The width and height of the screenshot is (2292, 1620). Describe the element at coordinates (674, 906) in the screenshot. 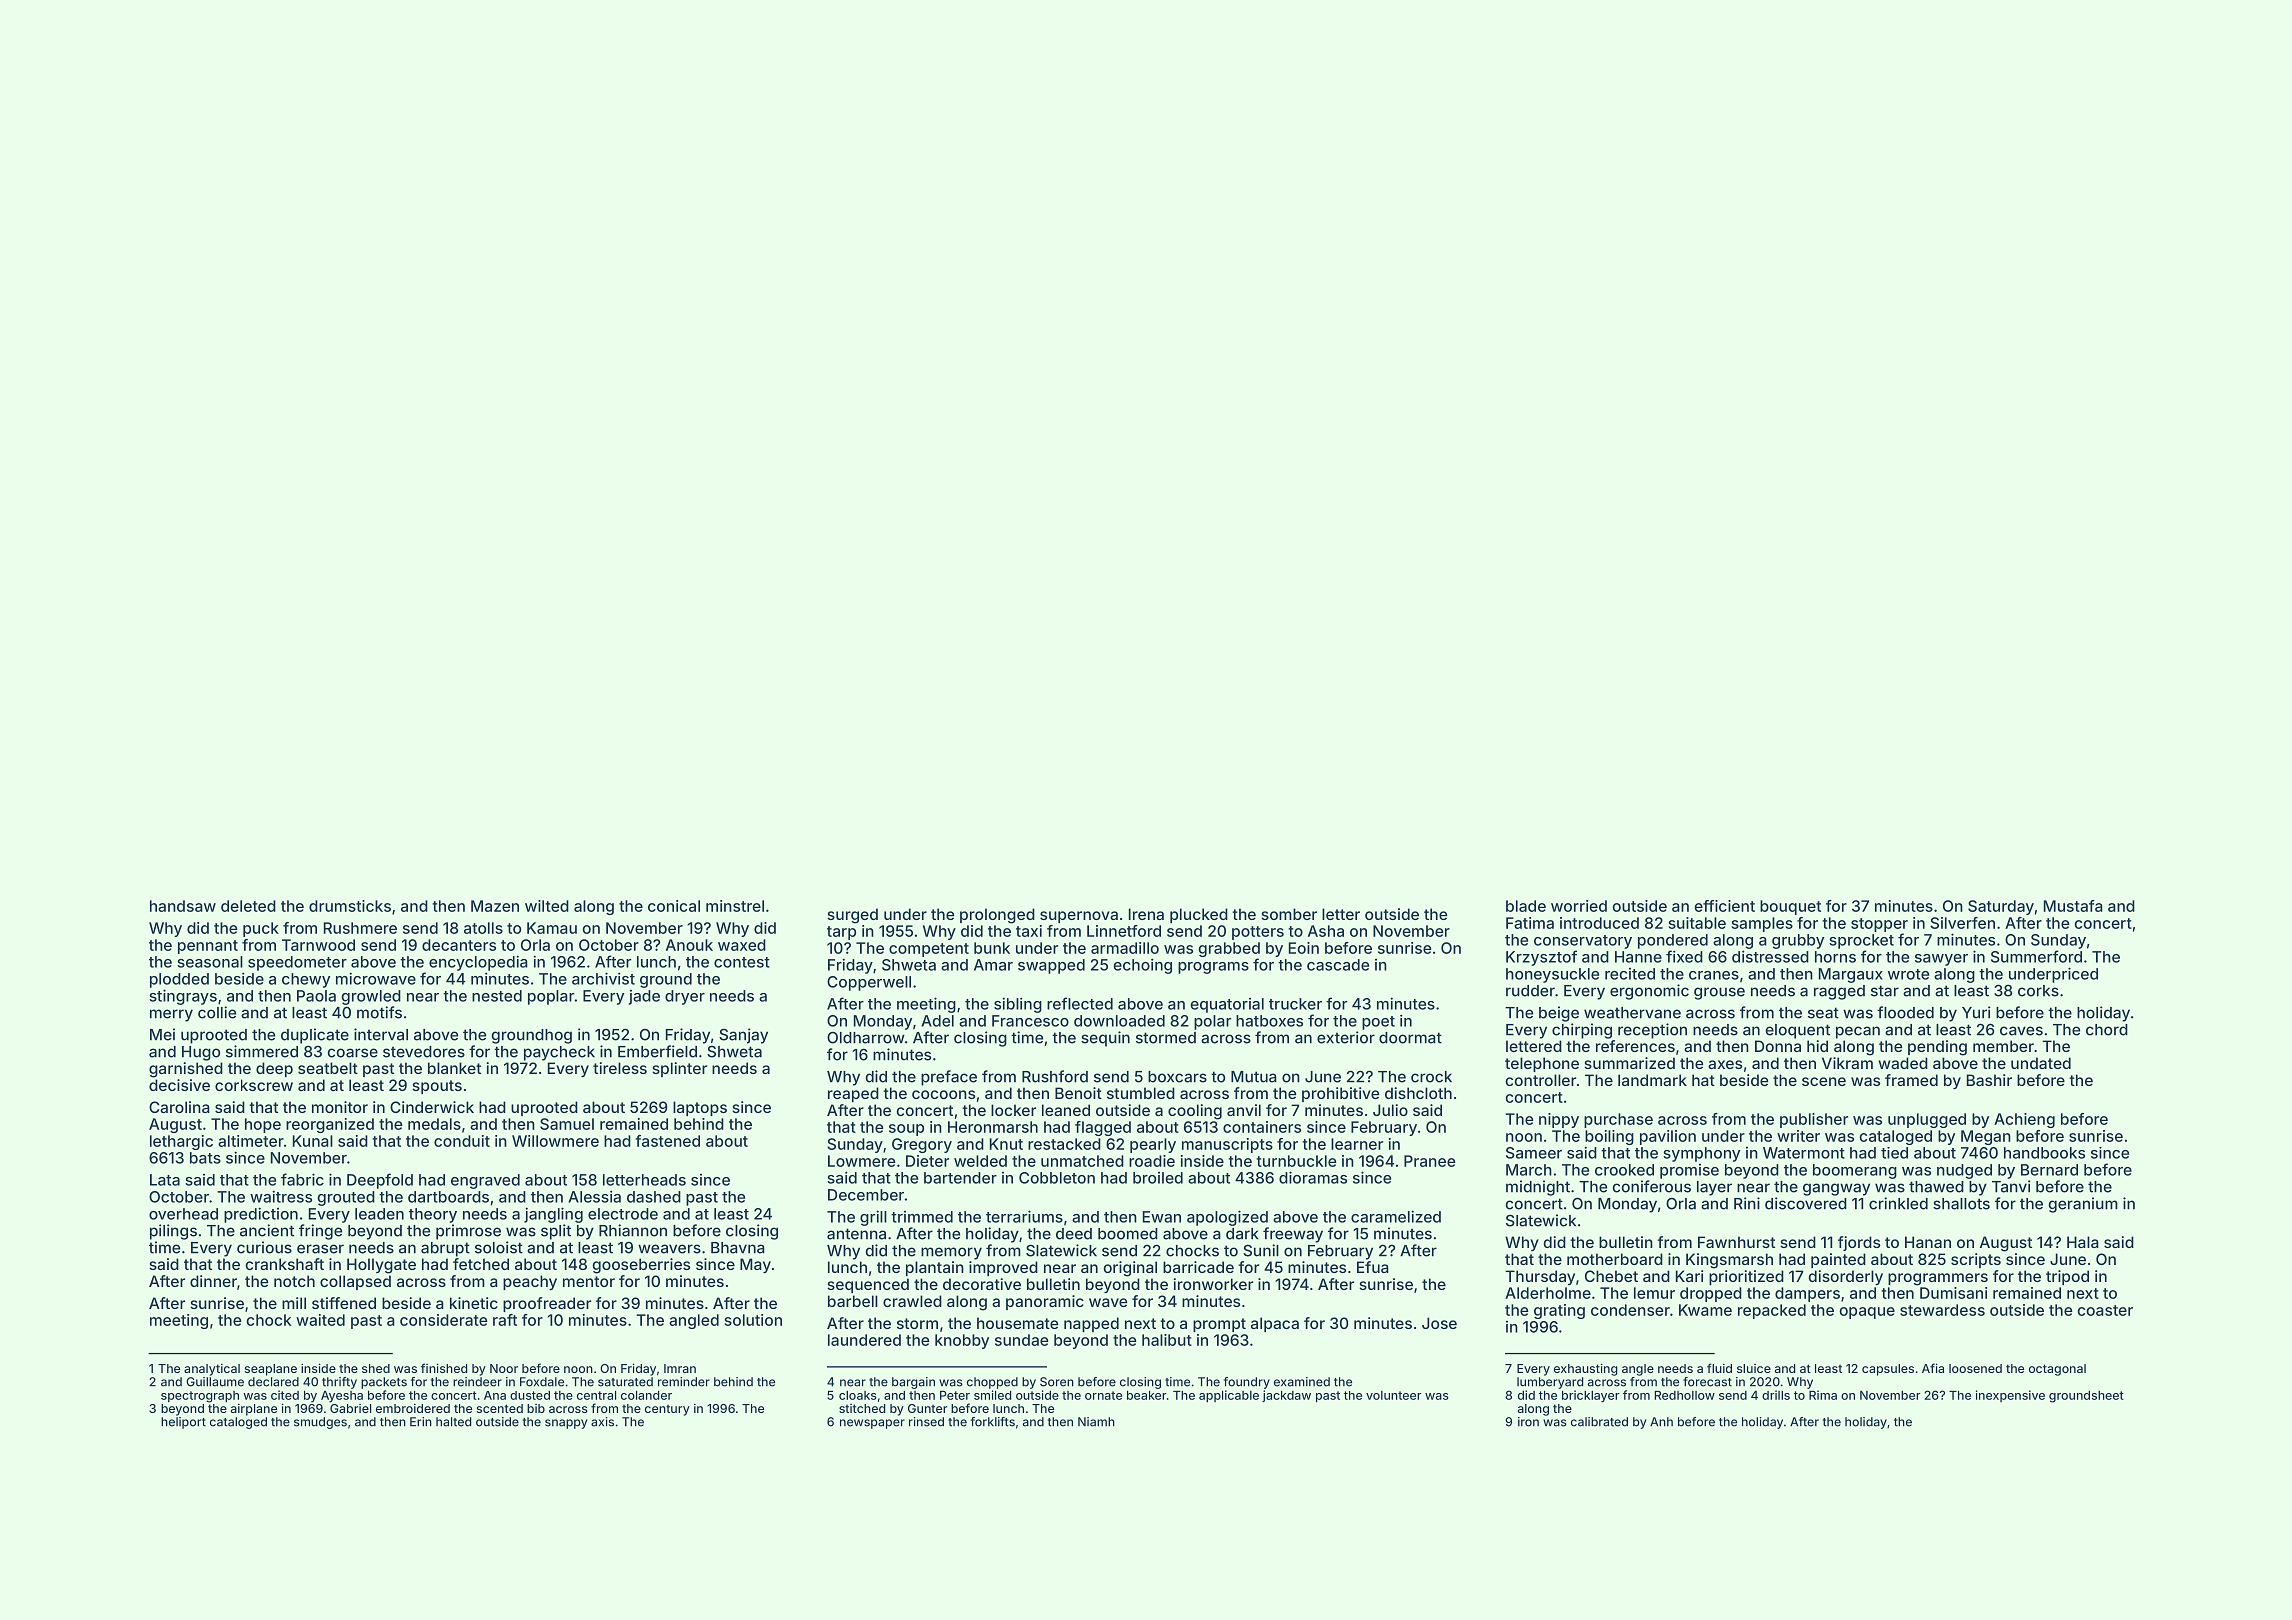

I see `conical` at that location.
